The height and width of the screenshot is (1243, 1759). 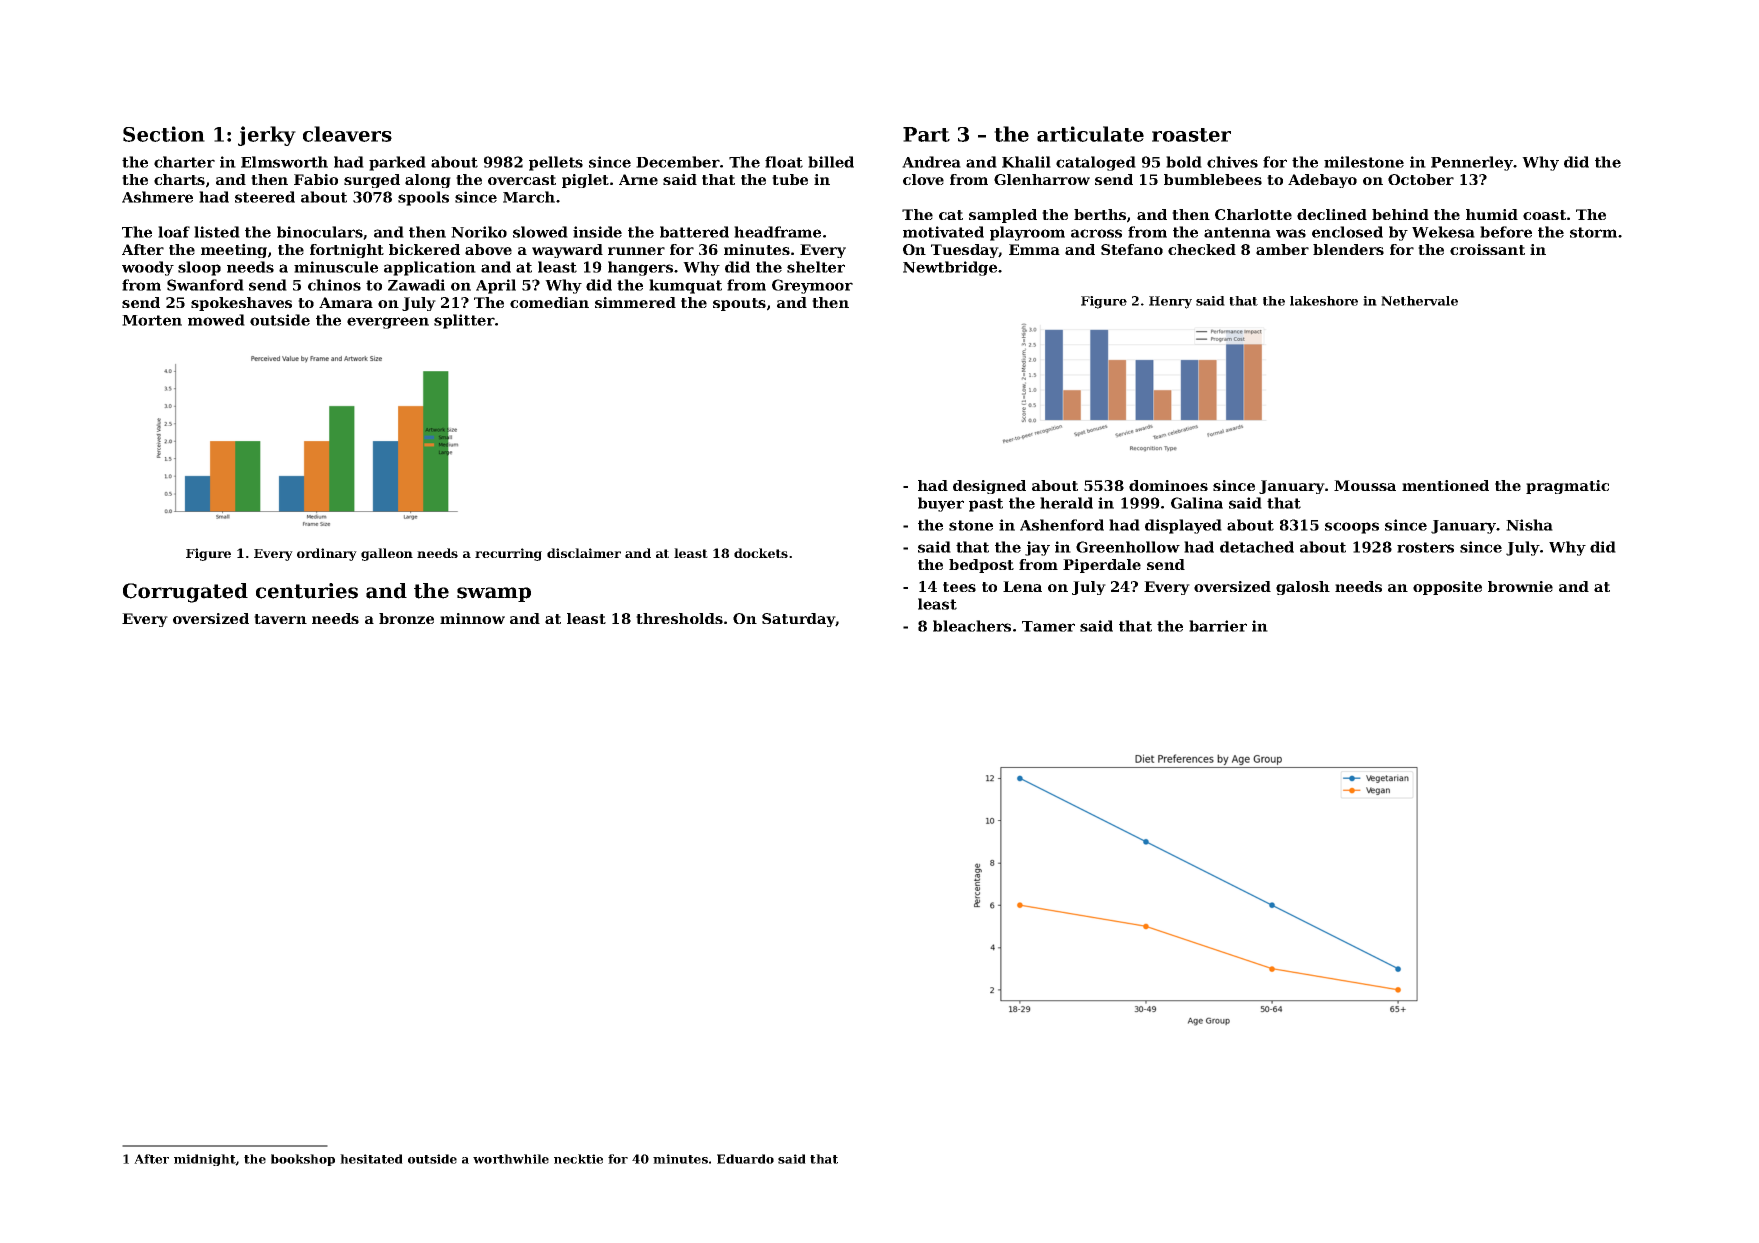 I want to click on Corrugated, so click(x=185, y=593).
